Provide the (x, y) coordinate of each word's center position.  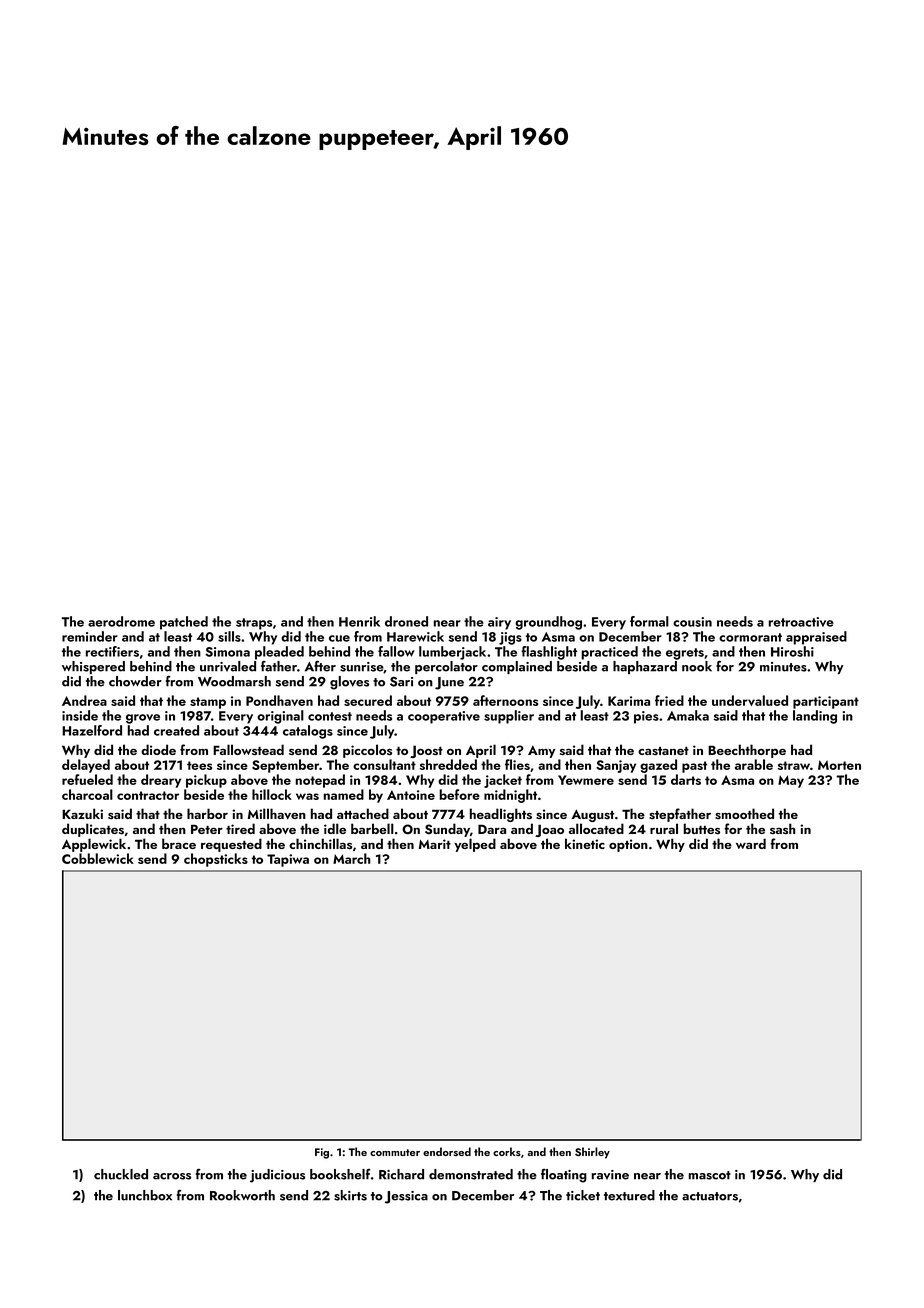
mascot (710, 1175)
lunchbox (145, 1195)
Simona (227, 652)
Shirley (592, 1153)
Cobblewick (98, 858)
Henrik (359, 621)
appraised (816, 638)
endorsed (447, 1151)
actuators (710, 1196)
